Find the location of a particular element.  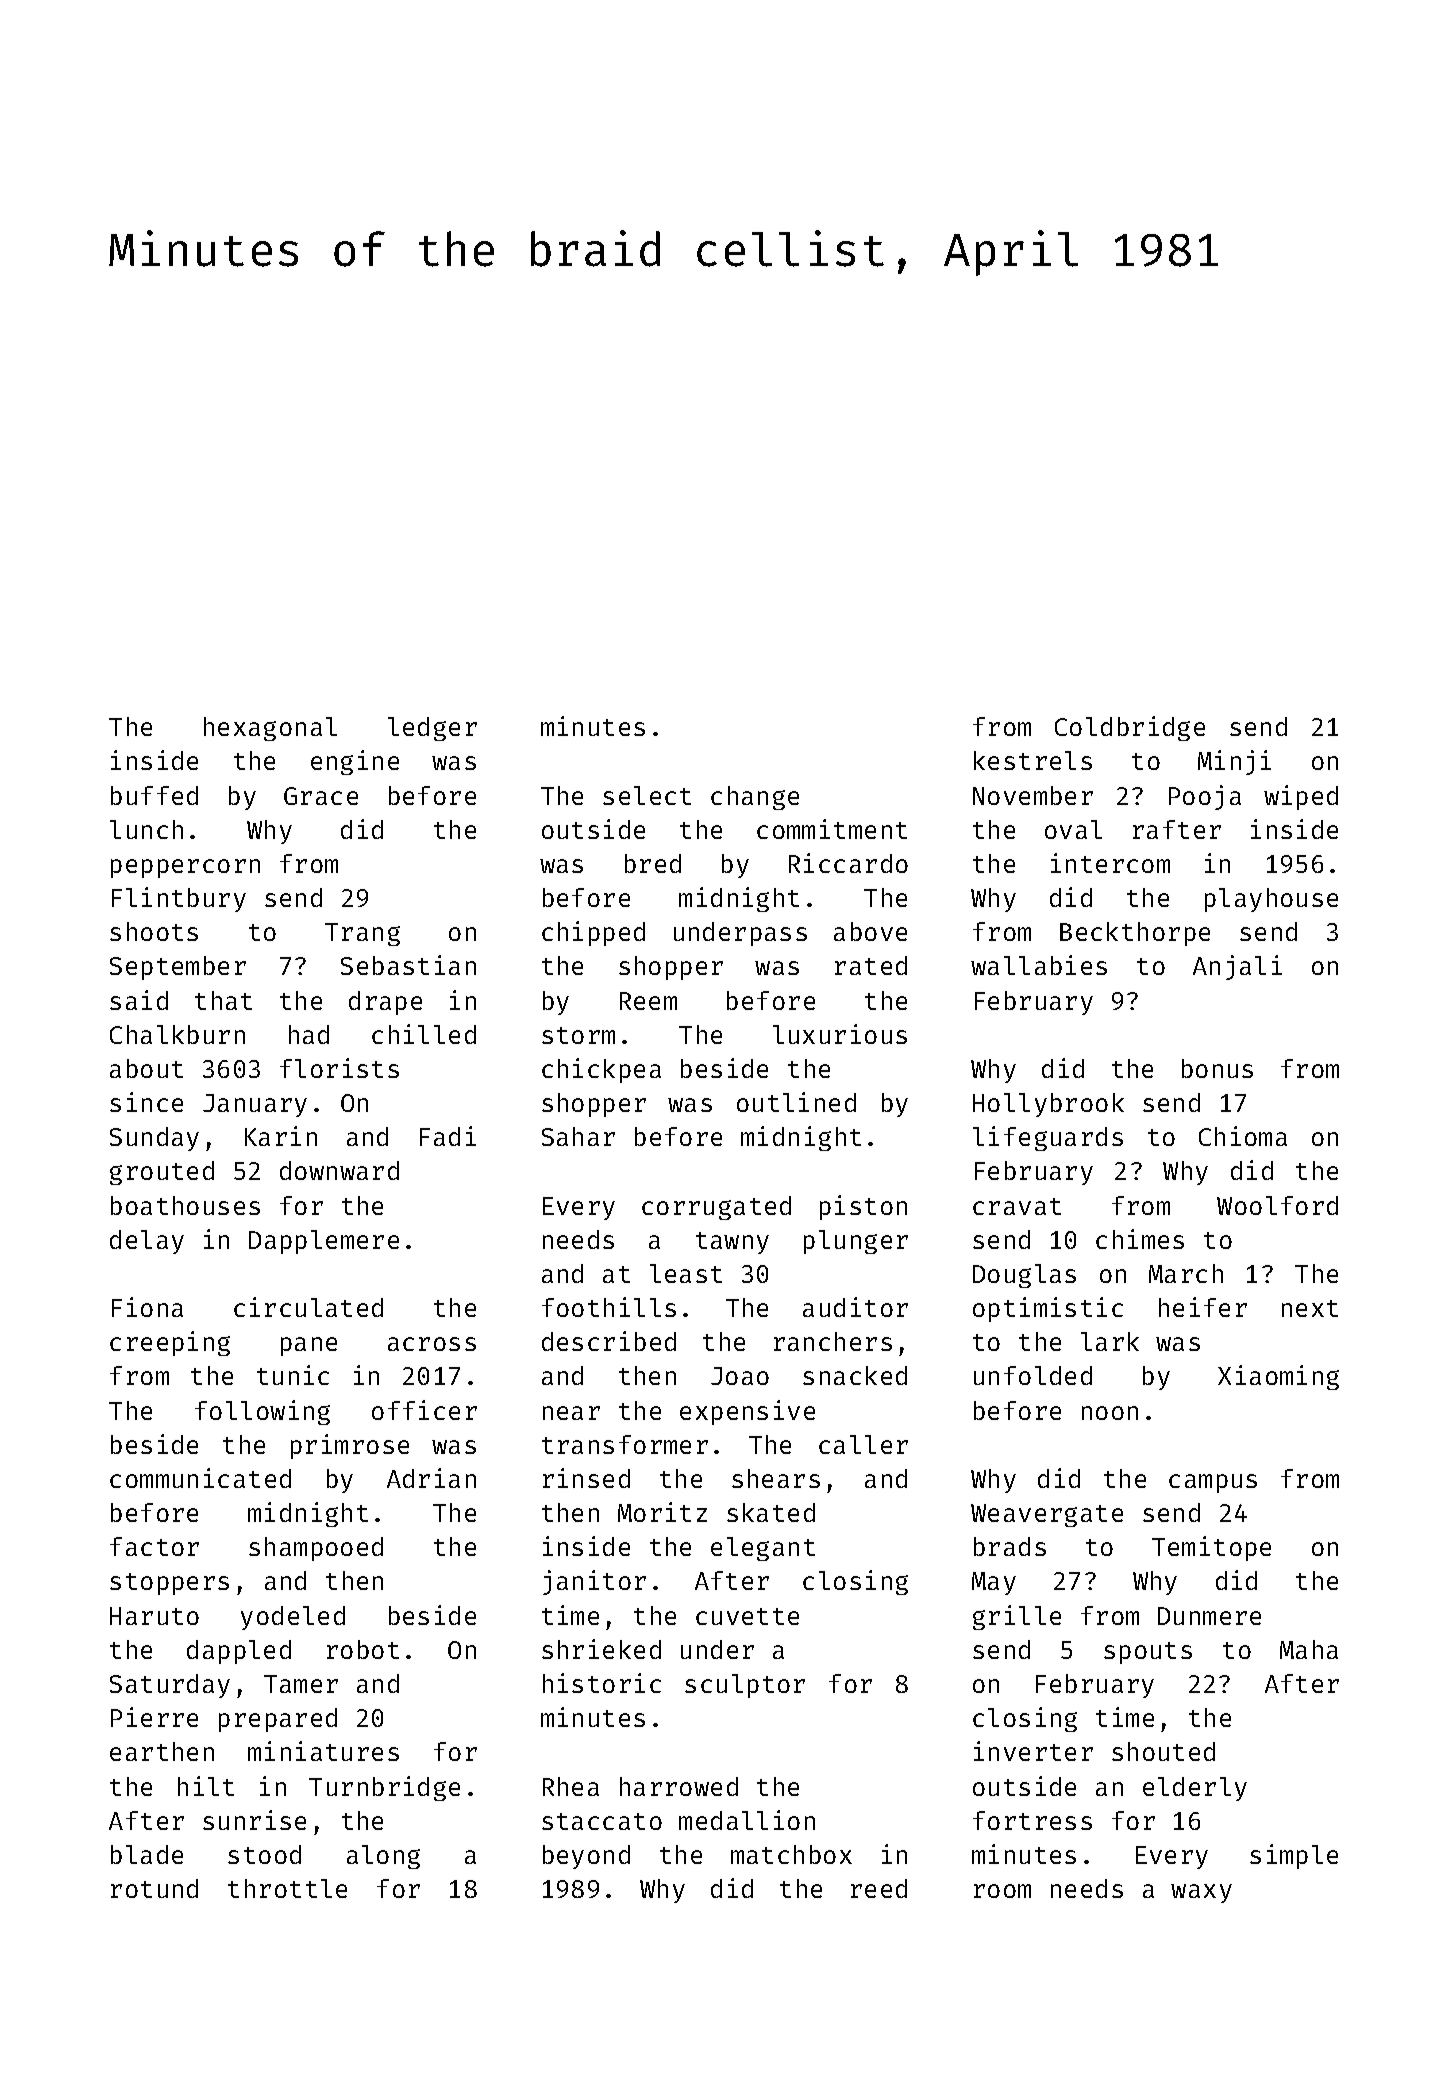

factor is located at coordinates (154, 1546).
